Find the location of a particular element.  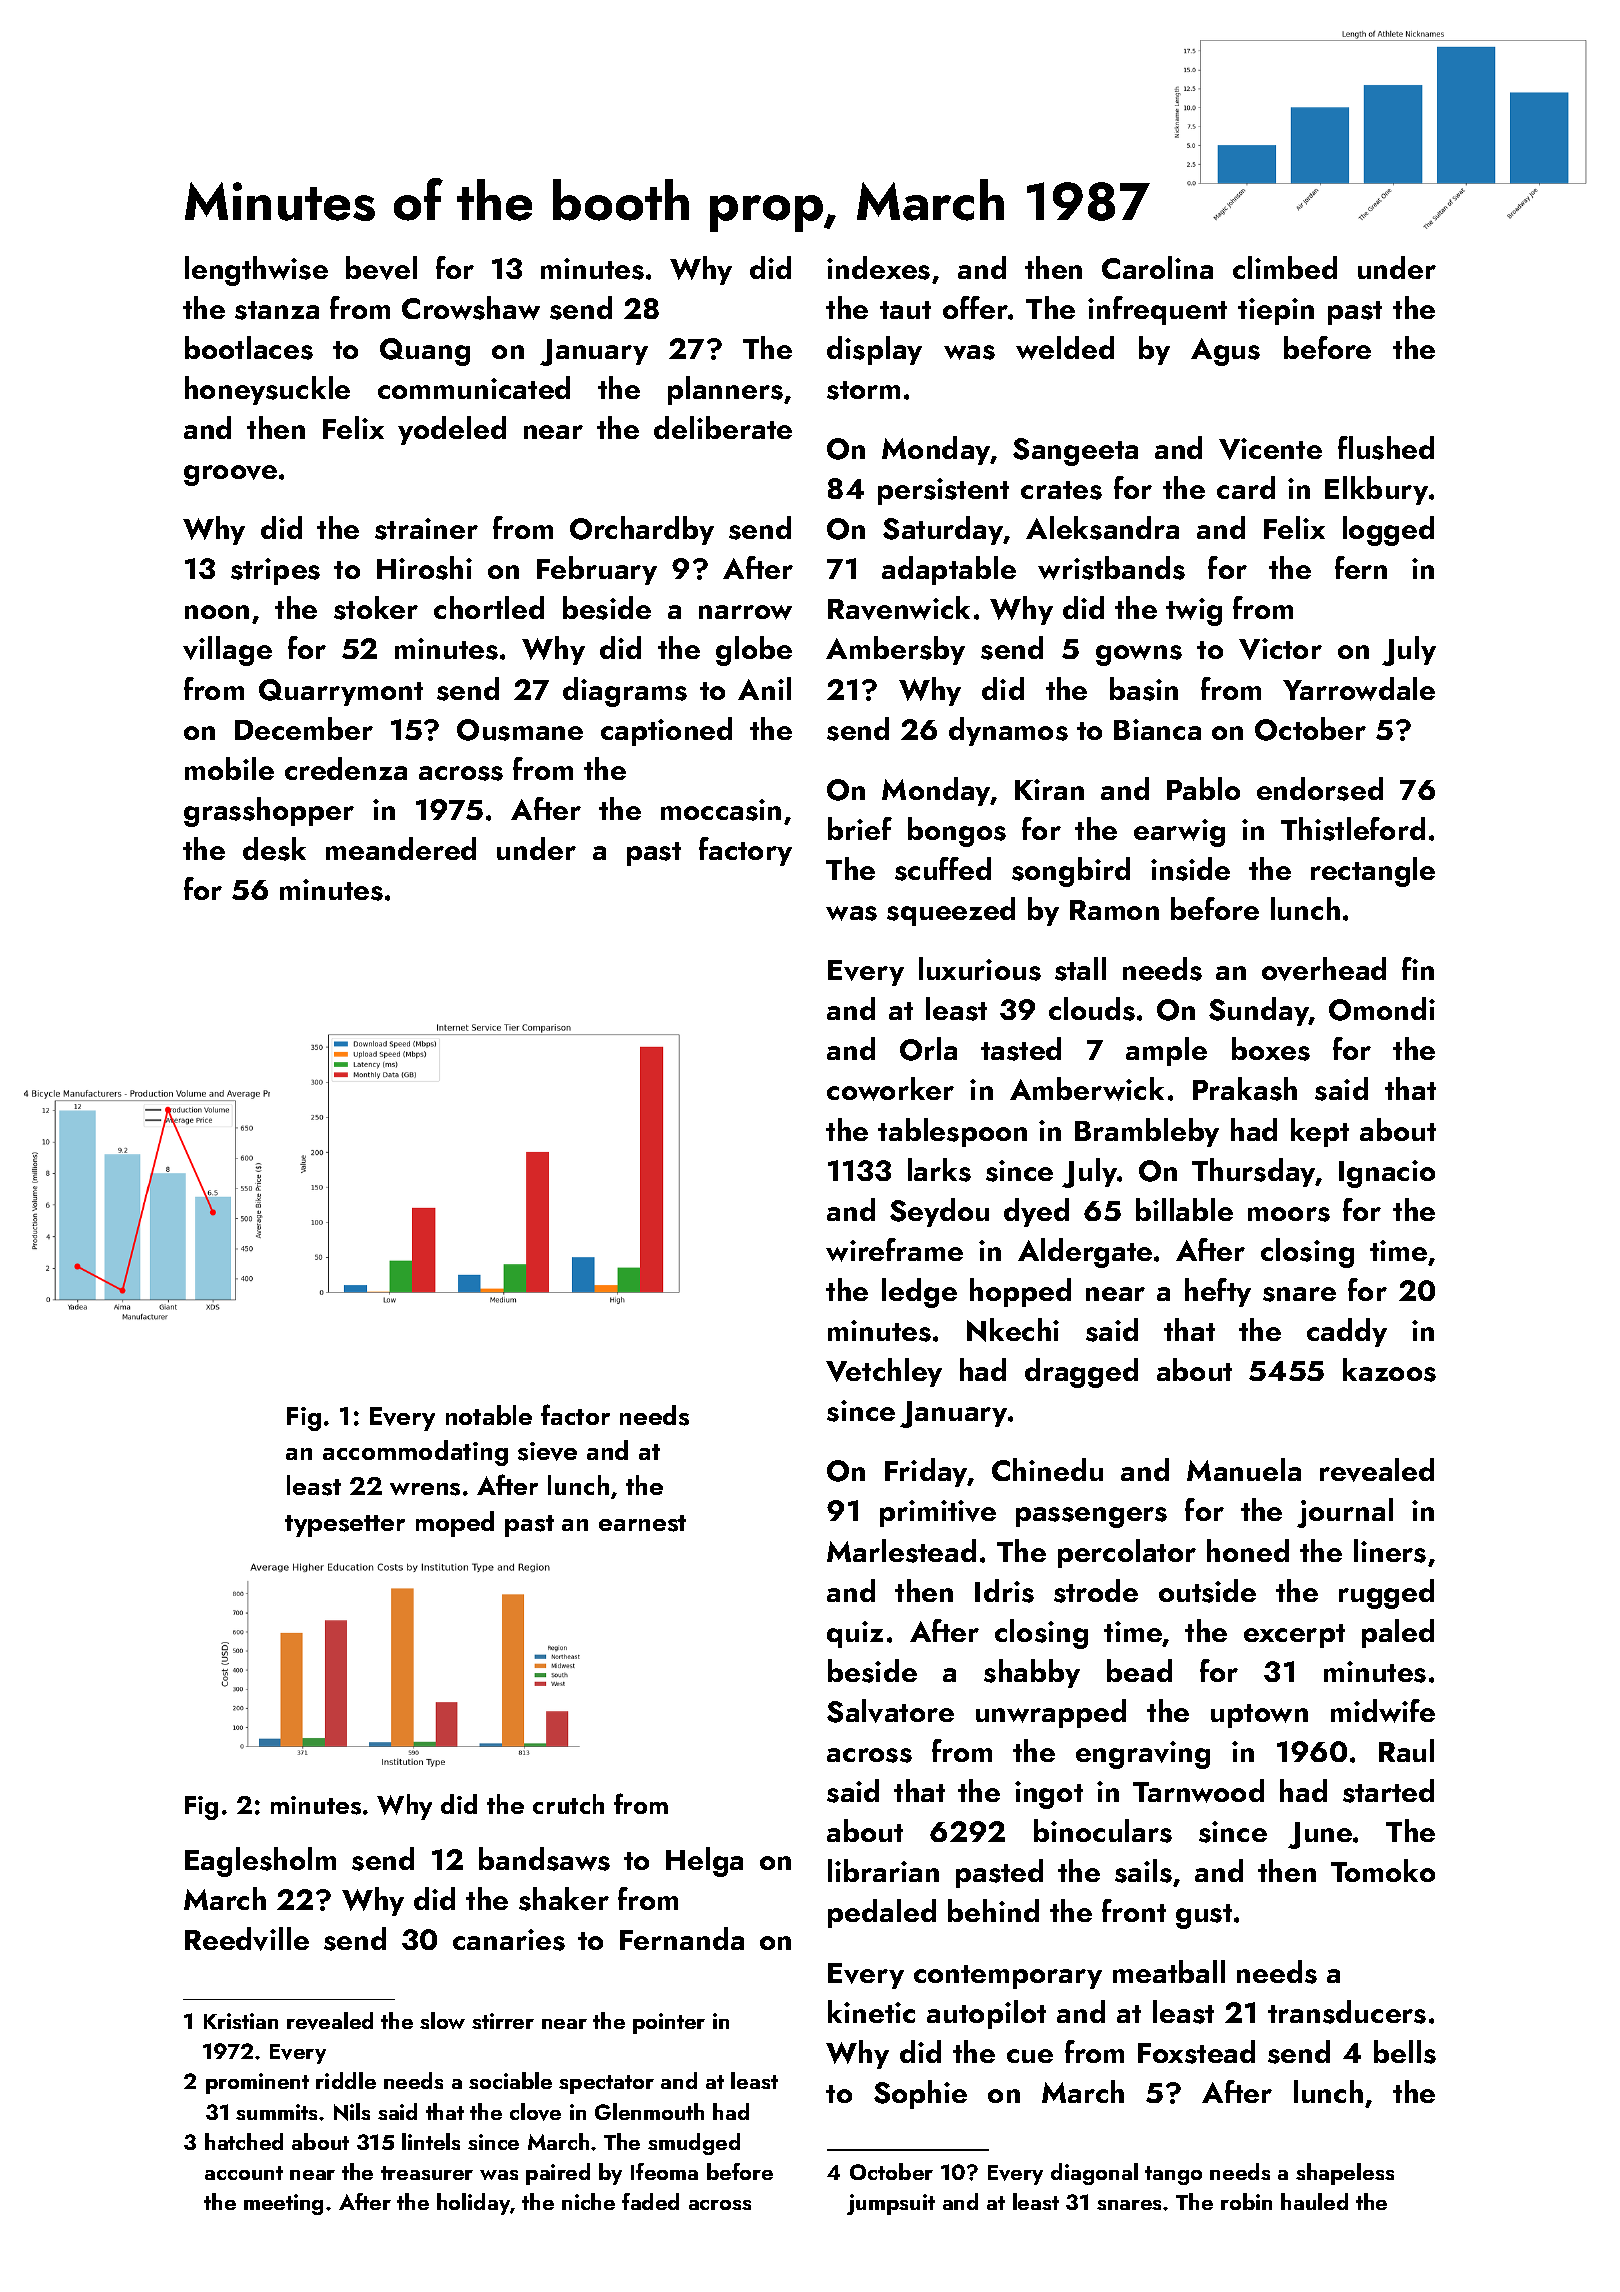

sails is located at coordinates (1143, 1871).
